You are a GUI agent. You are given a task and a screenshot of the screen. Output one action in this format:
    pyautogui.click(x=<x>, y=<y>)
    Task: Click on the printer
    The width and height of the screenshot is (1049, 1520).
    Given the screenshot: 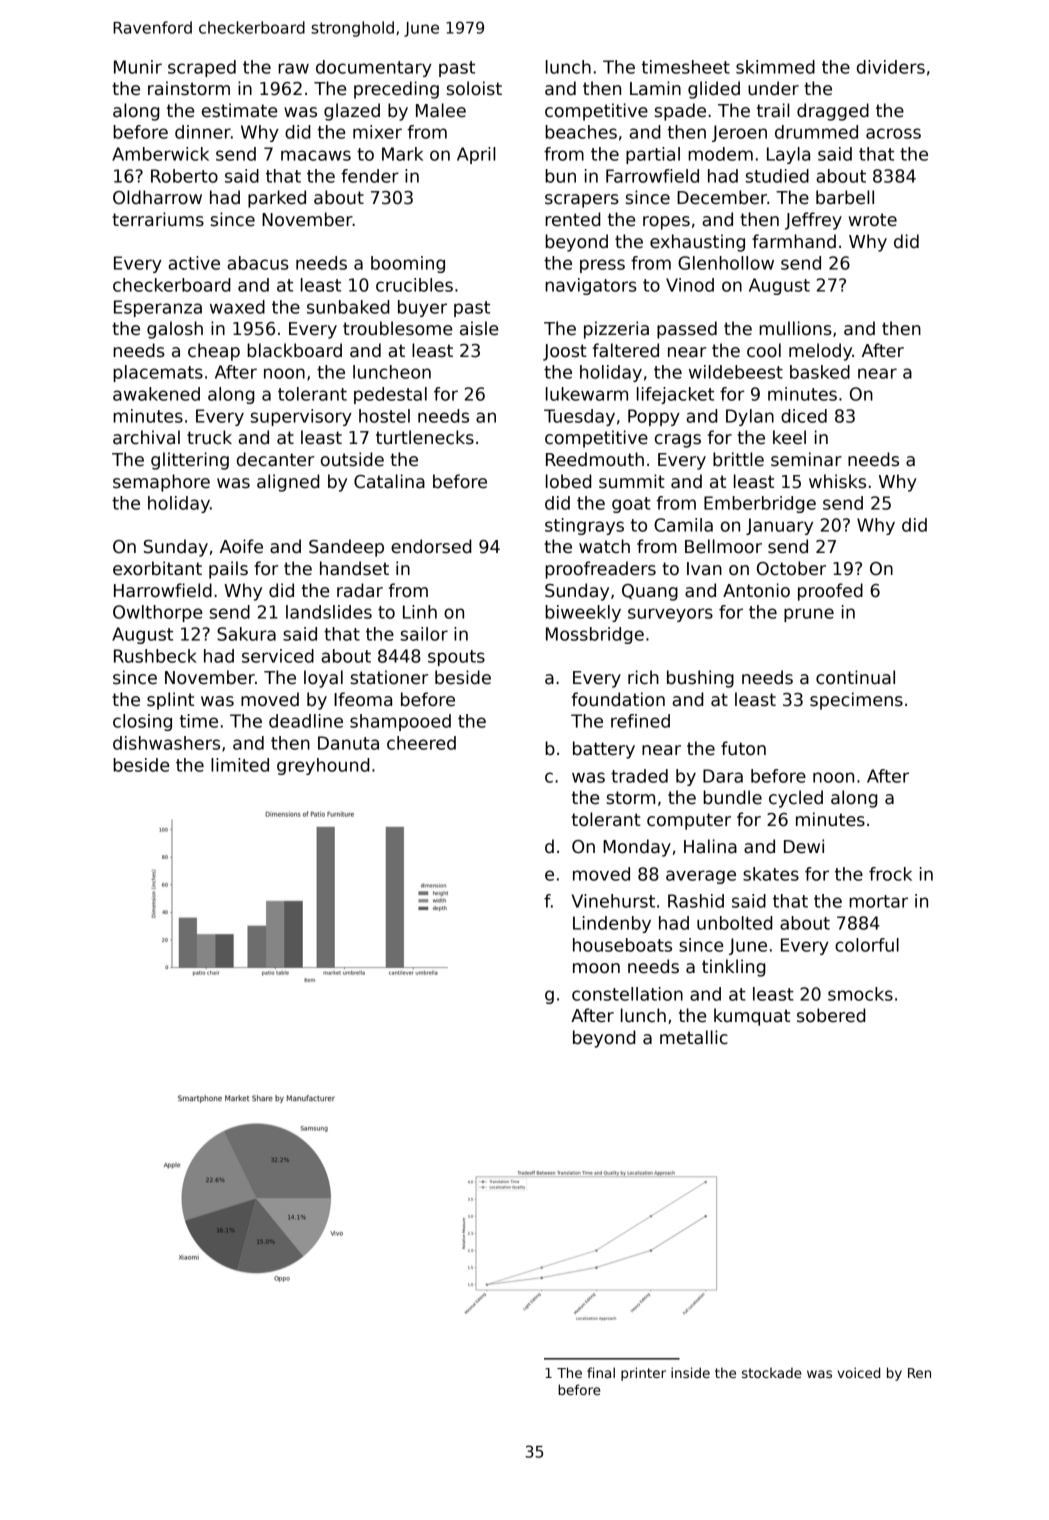 What is the action you would take?
    pyautogui.click(x=643, y=1374)
